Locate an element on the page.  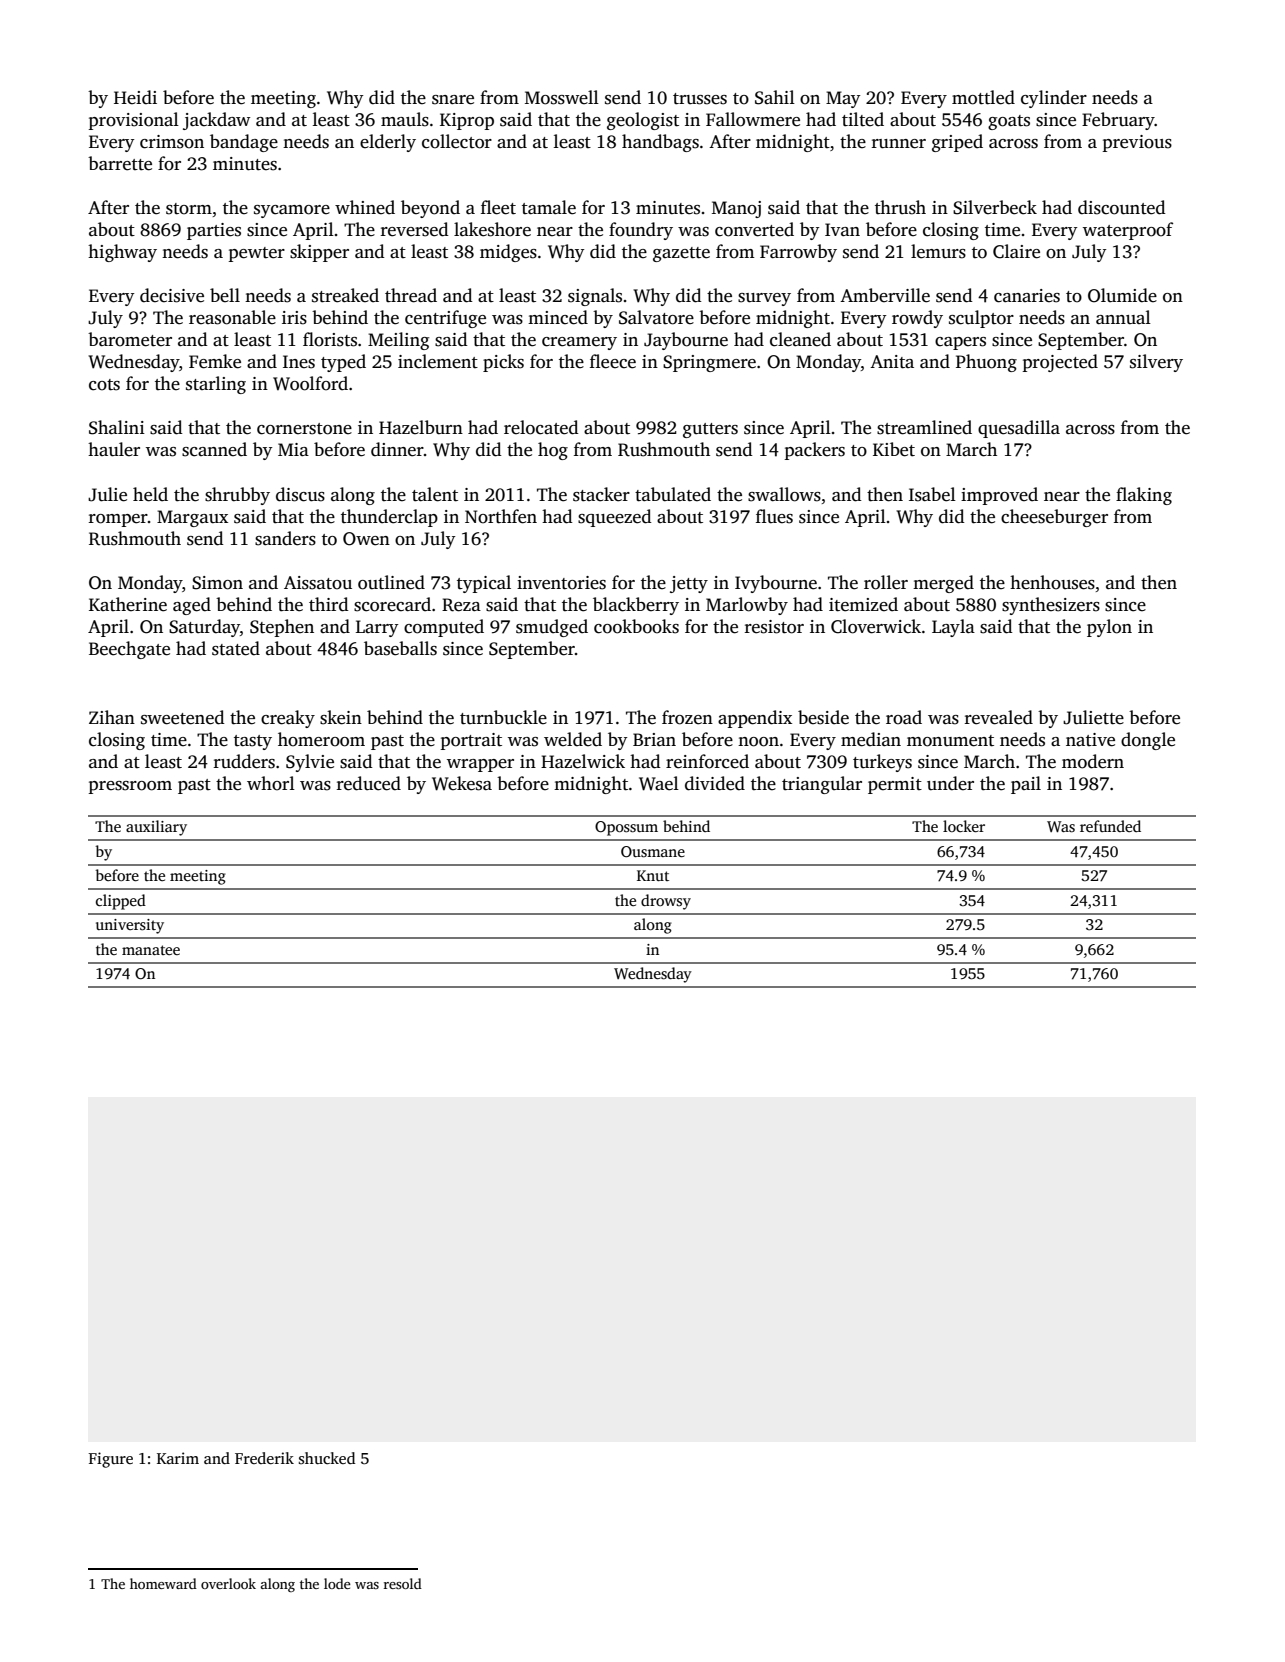
Frederik is located at coordinates (264, 1458).
